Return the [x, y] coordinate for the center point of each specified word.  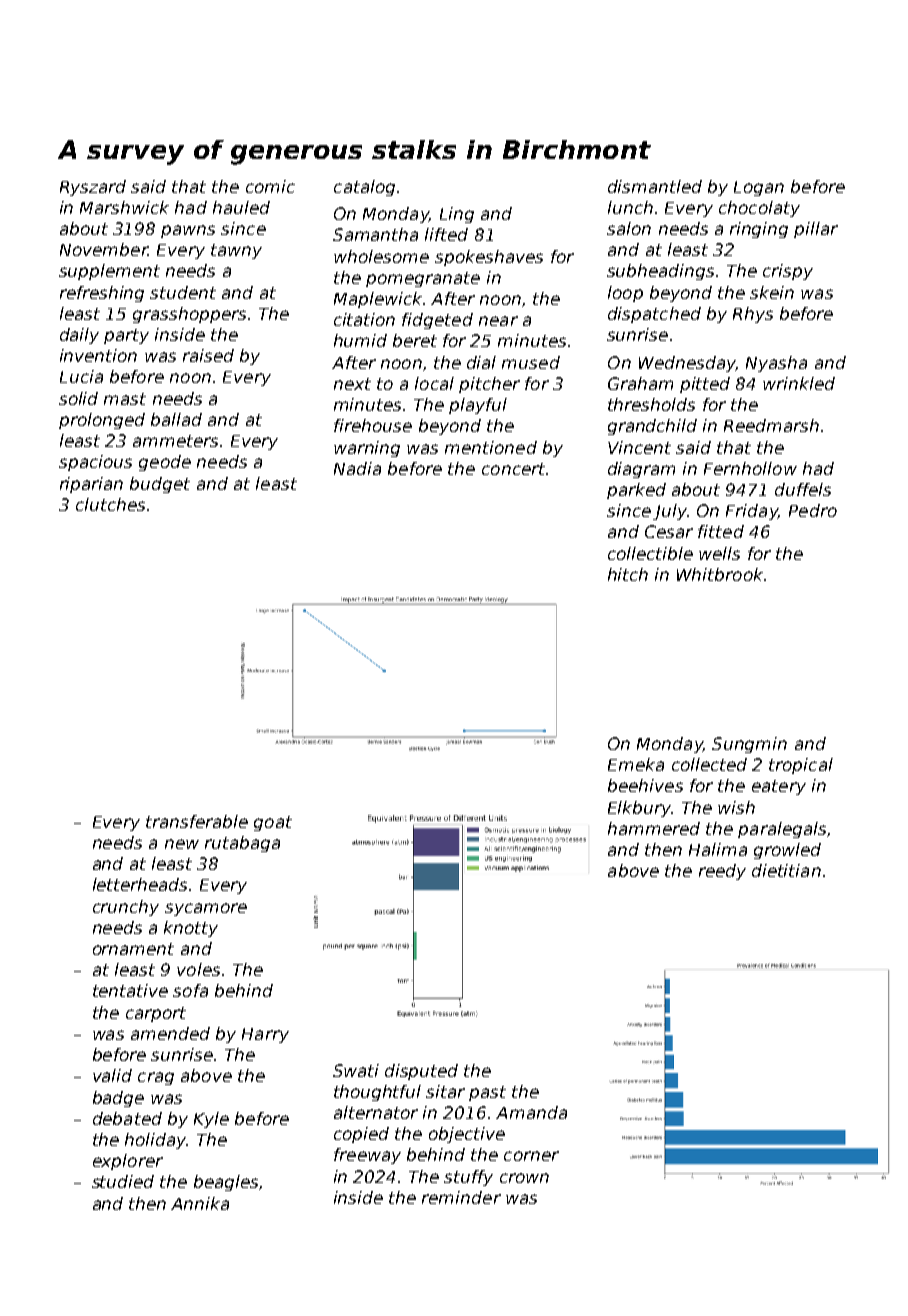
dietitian [786, 870]
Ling [457, 215]
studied [123, 1181]
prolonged [102, 421]
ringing [759, 230]
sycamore [206, 909]
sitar [445, 1091]
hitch [628, 574]
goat [273, 823]
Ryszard [93, 188]
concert [513, 469]
